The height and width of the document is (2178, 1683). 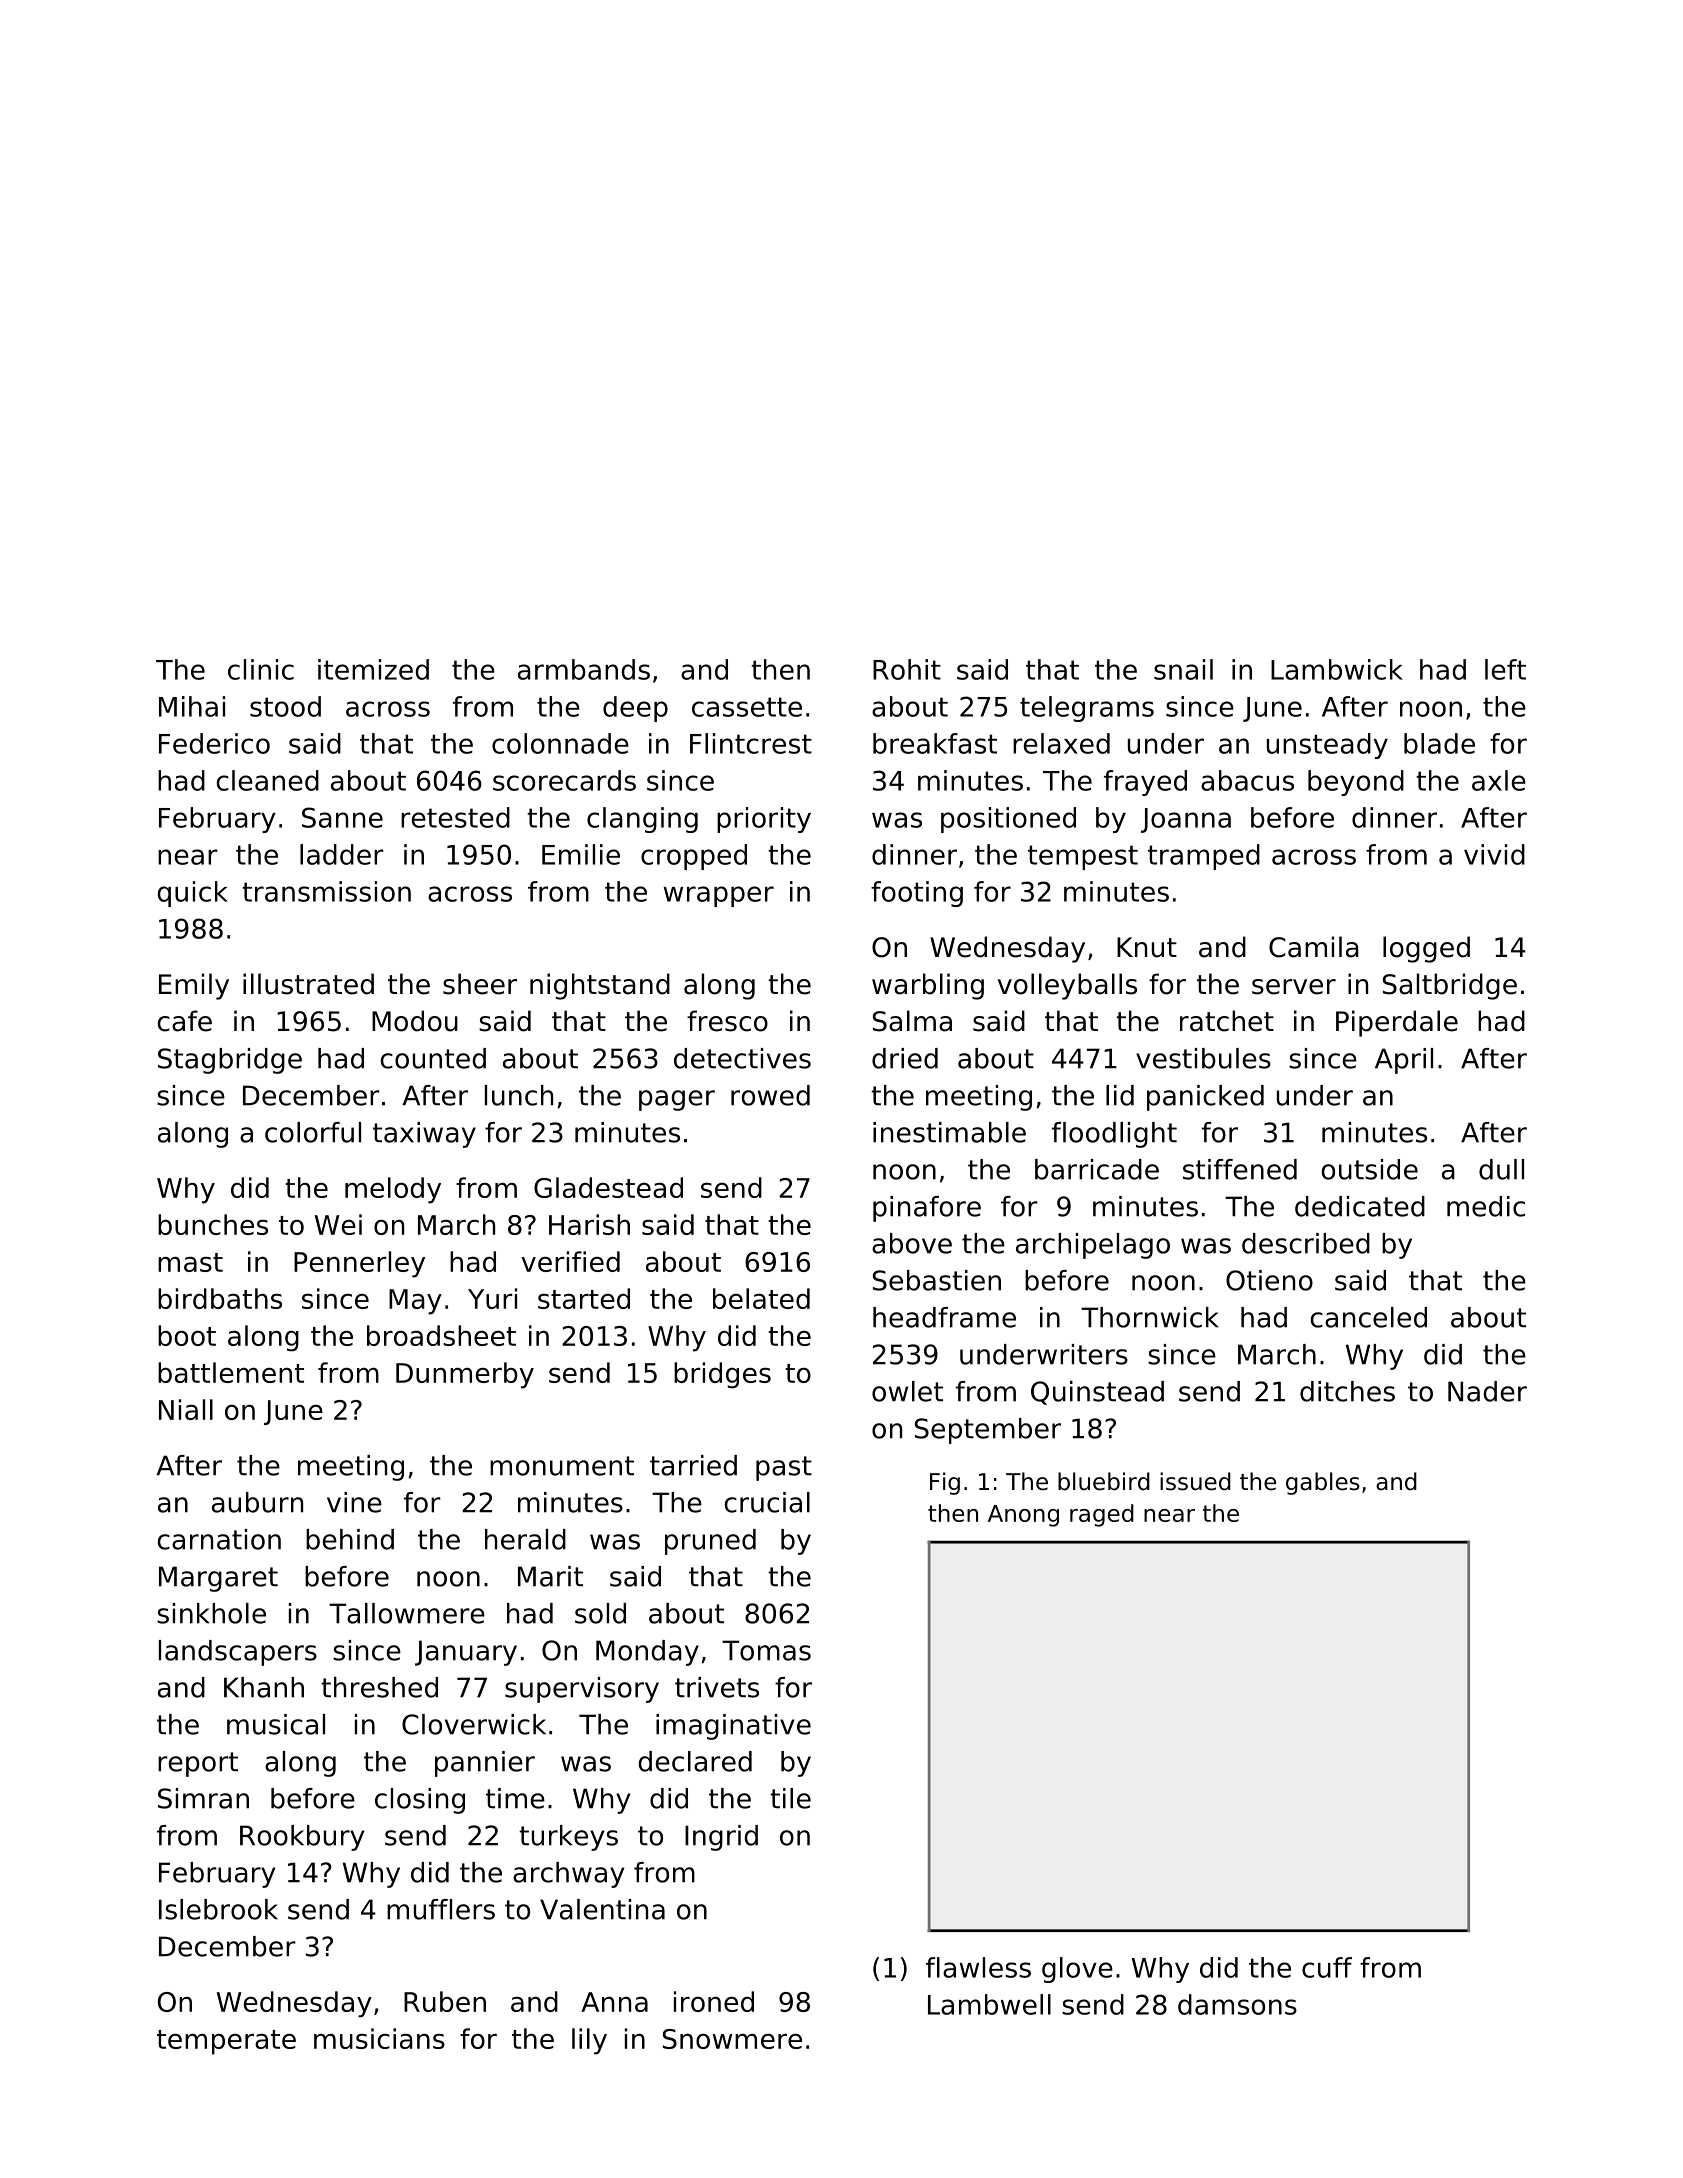 What do you see at coordinates (581, 854) in the document?
I see `Emilie` at bounding box center [581, 854].
